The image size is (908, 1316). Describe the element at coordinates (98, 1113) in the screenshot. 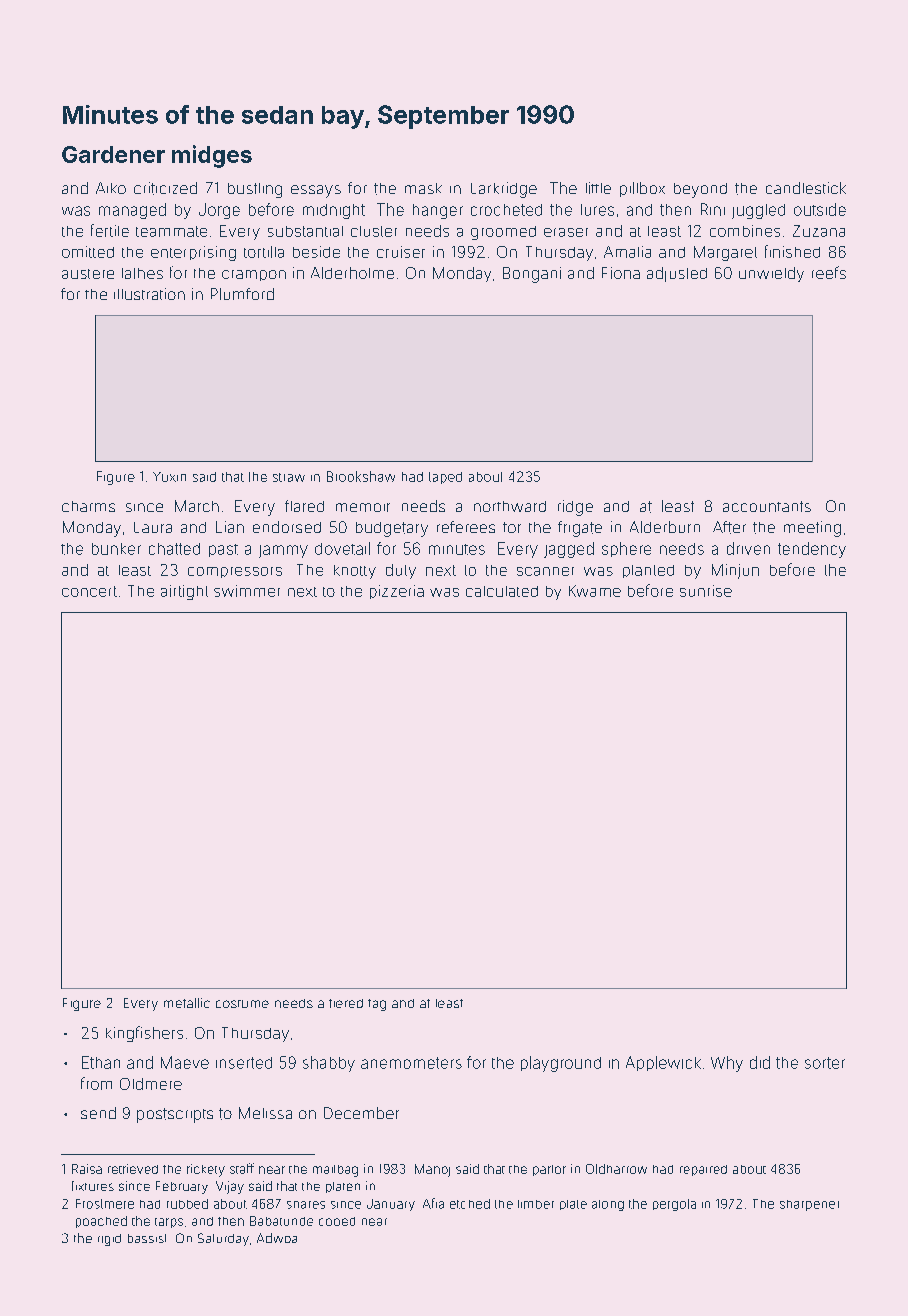

I see `send` at that location.
